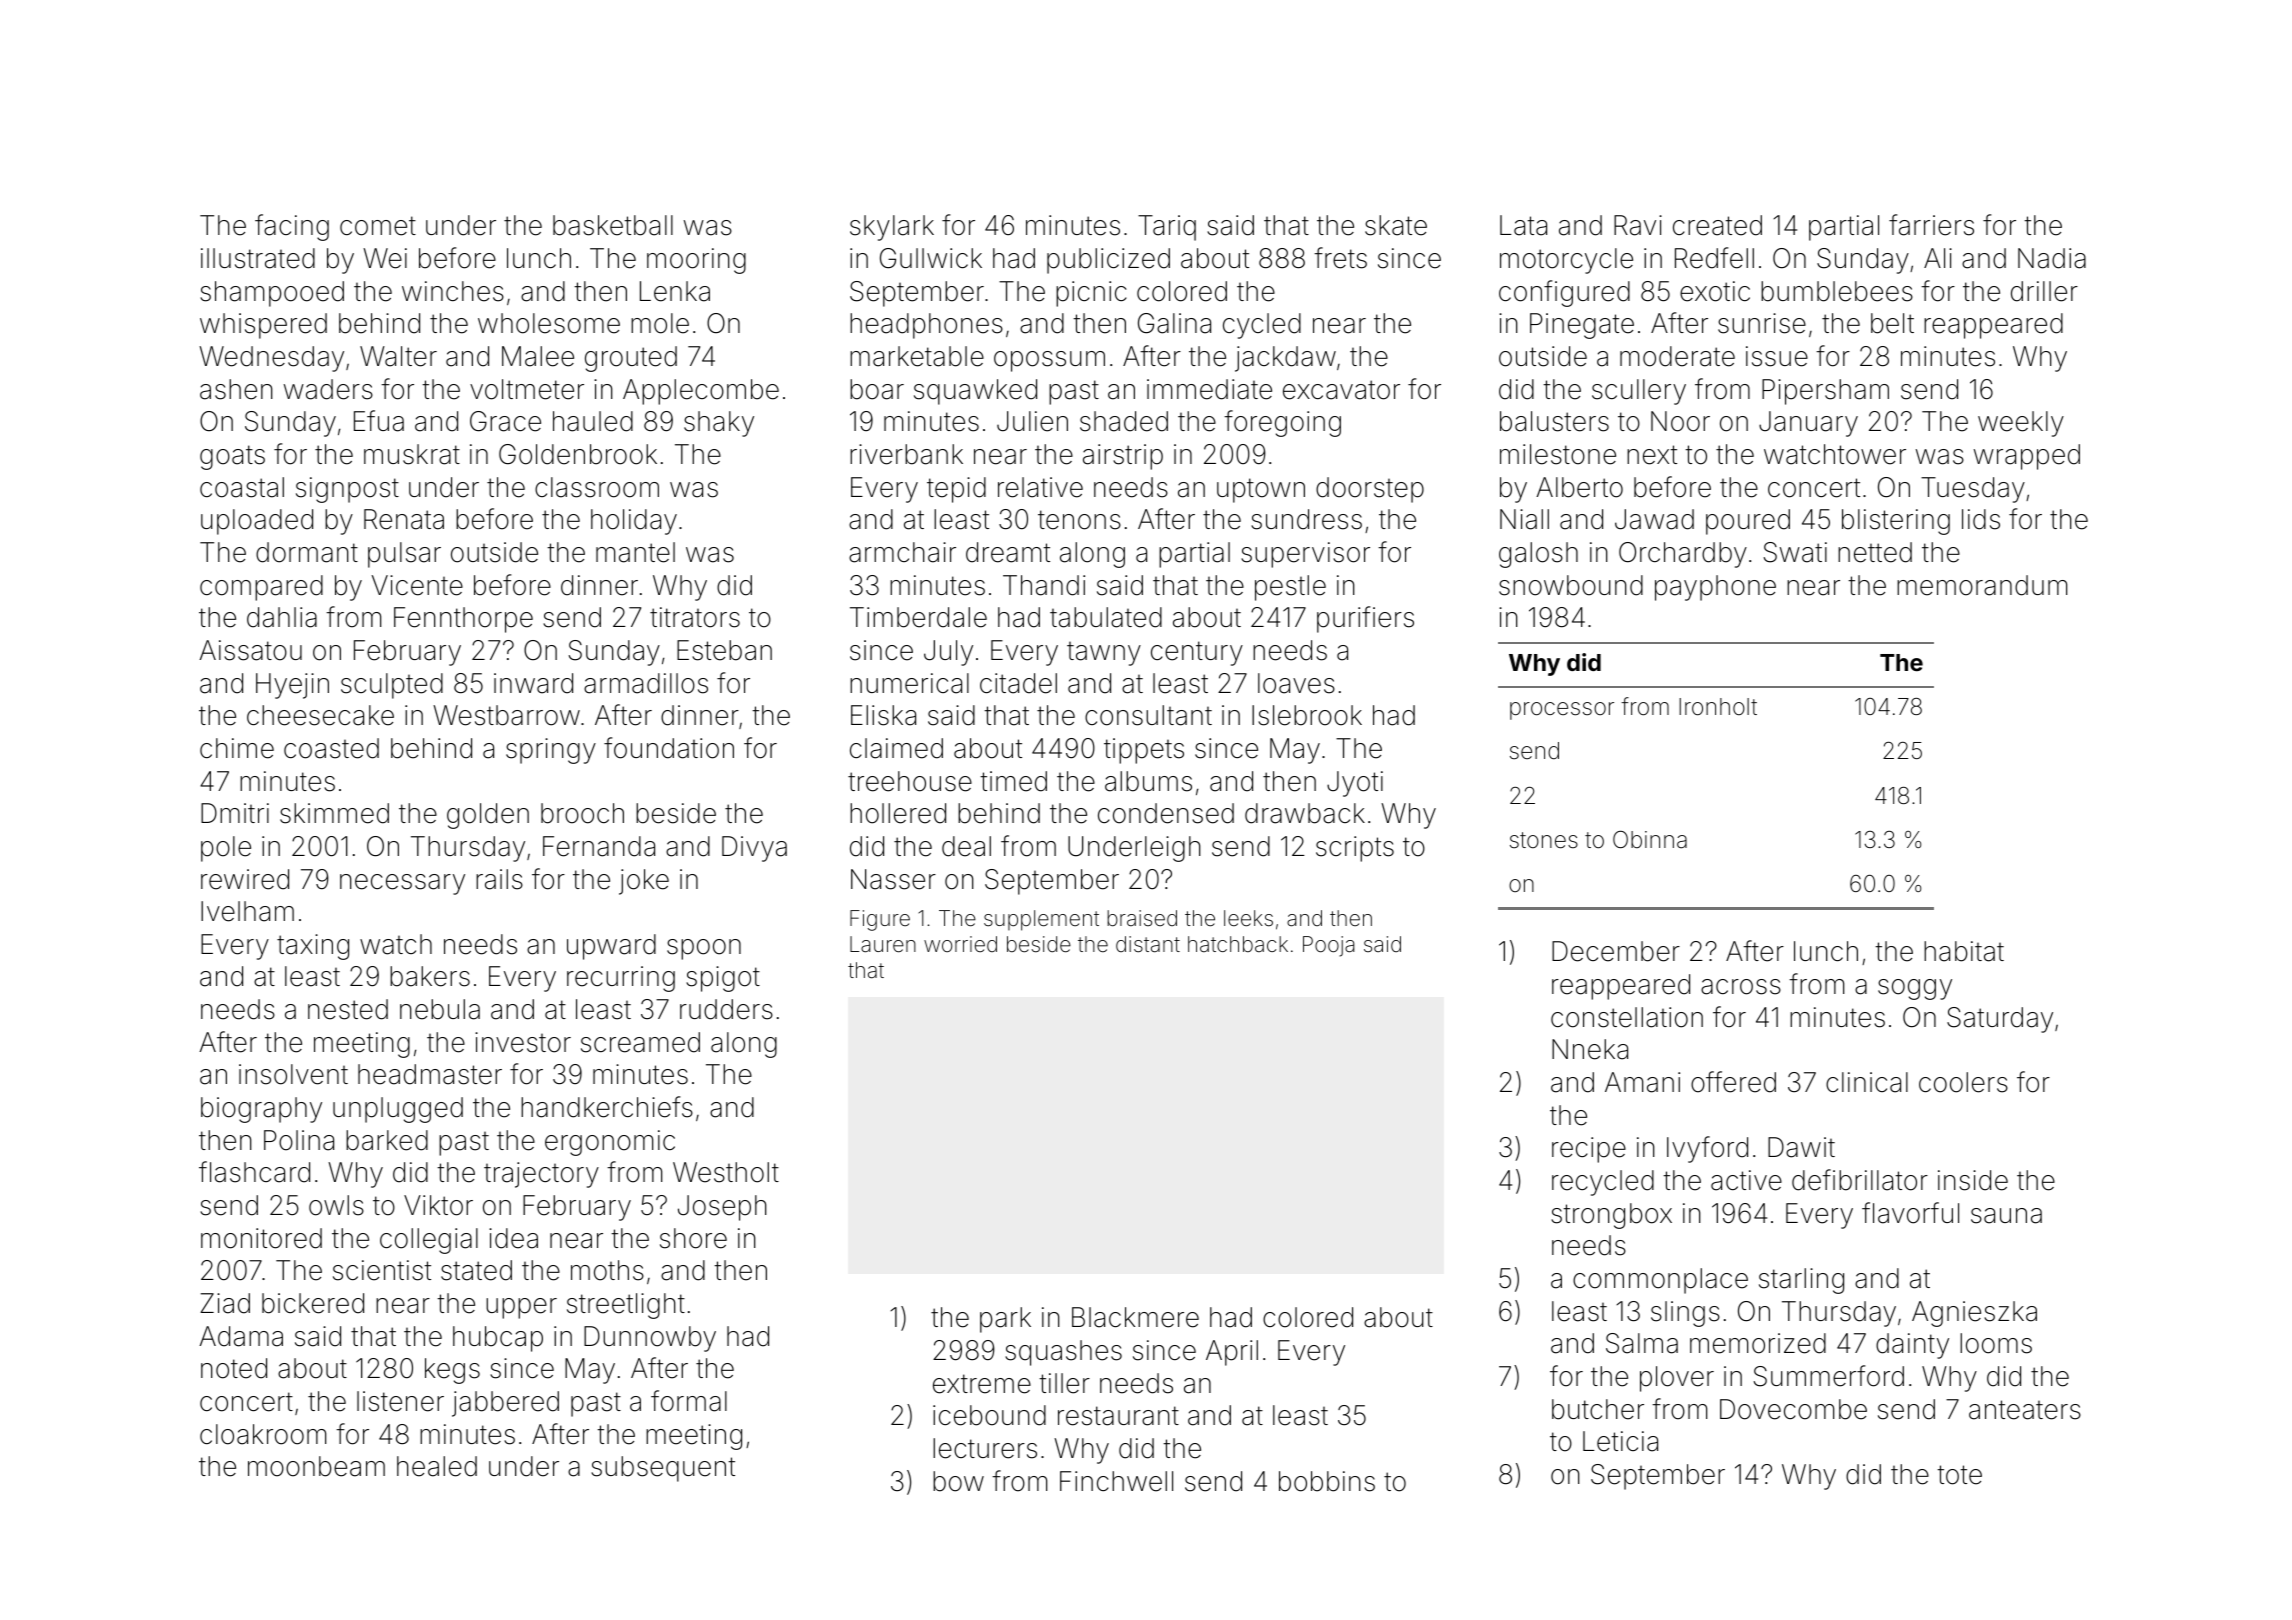  What do you see at coordinates (1282, 423) in the screenshot?
I see `foregoing` at bounding box center [1282, 423].
